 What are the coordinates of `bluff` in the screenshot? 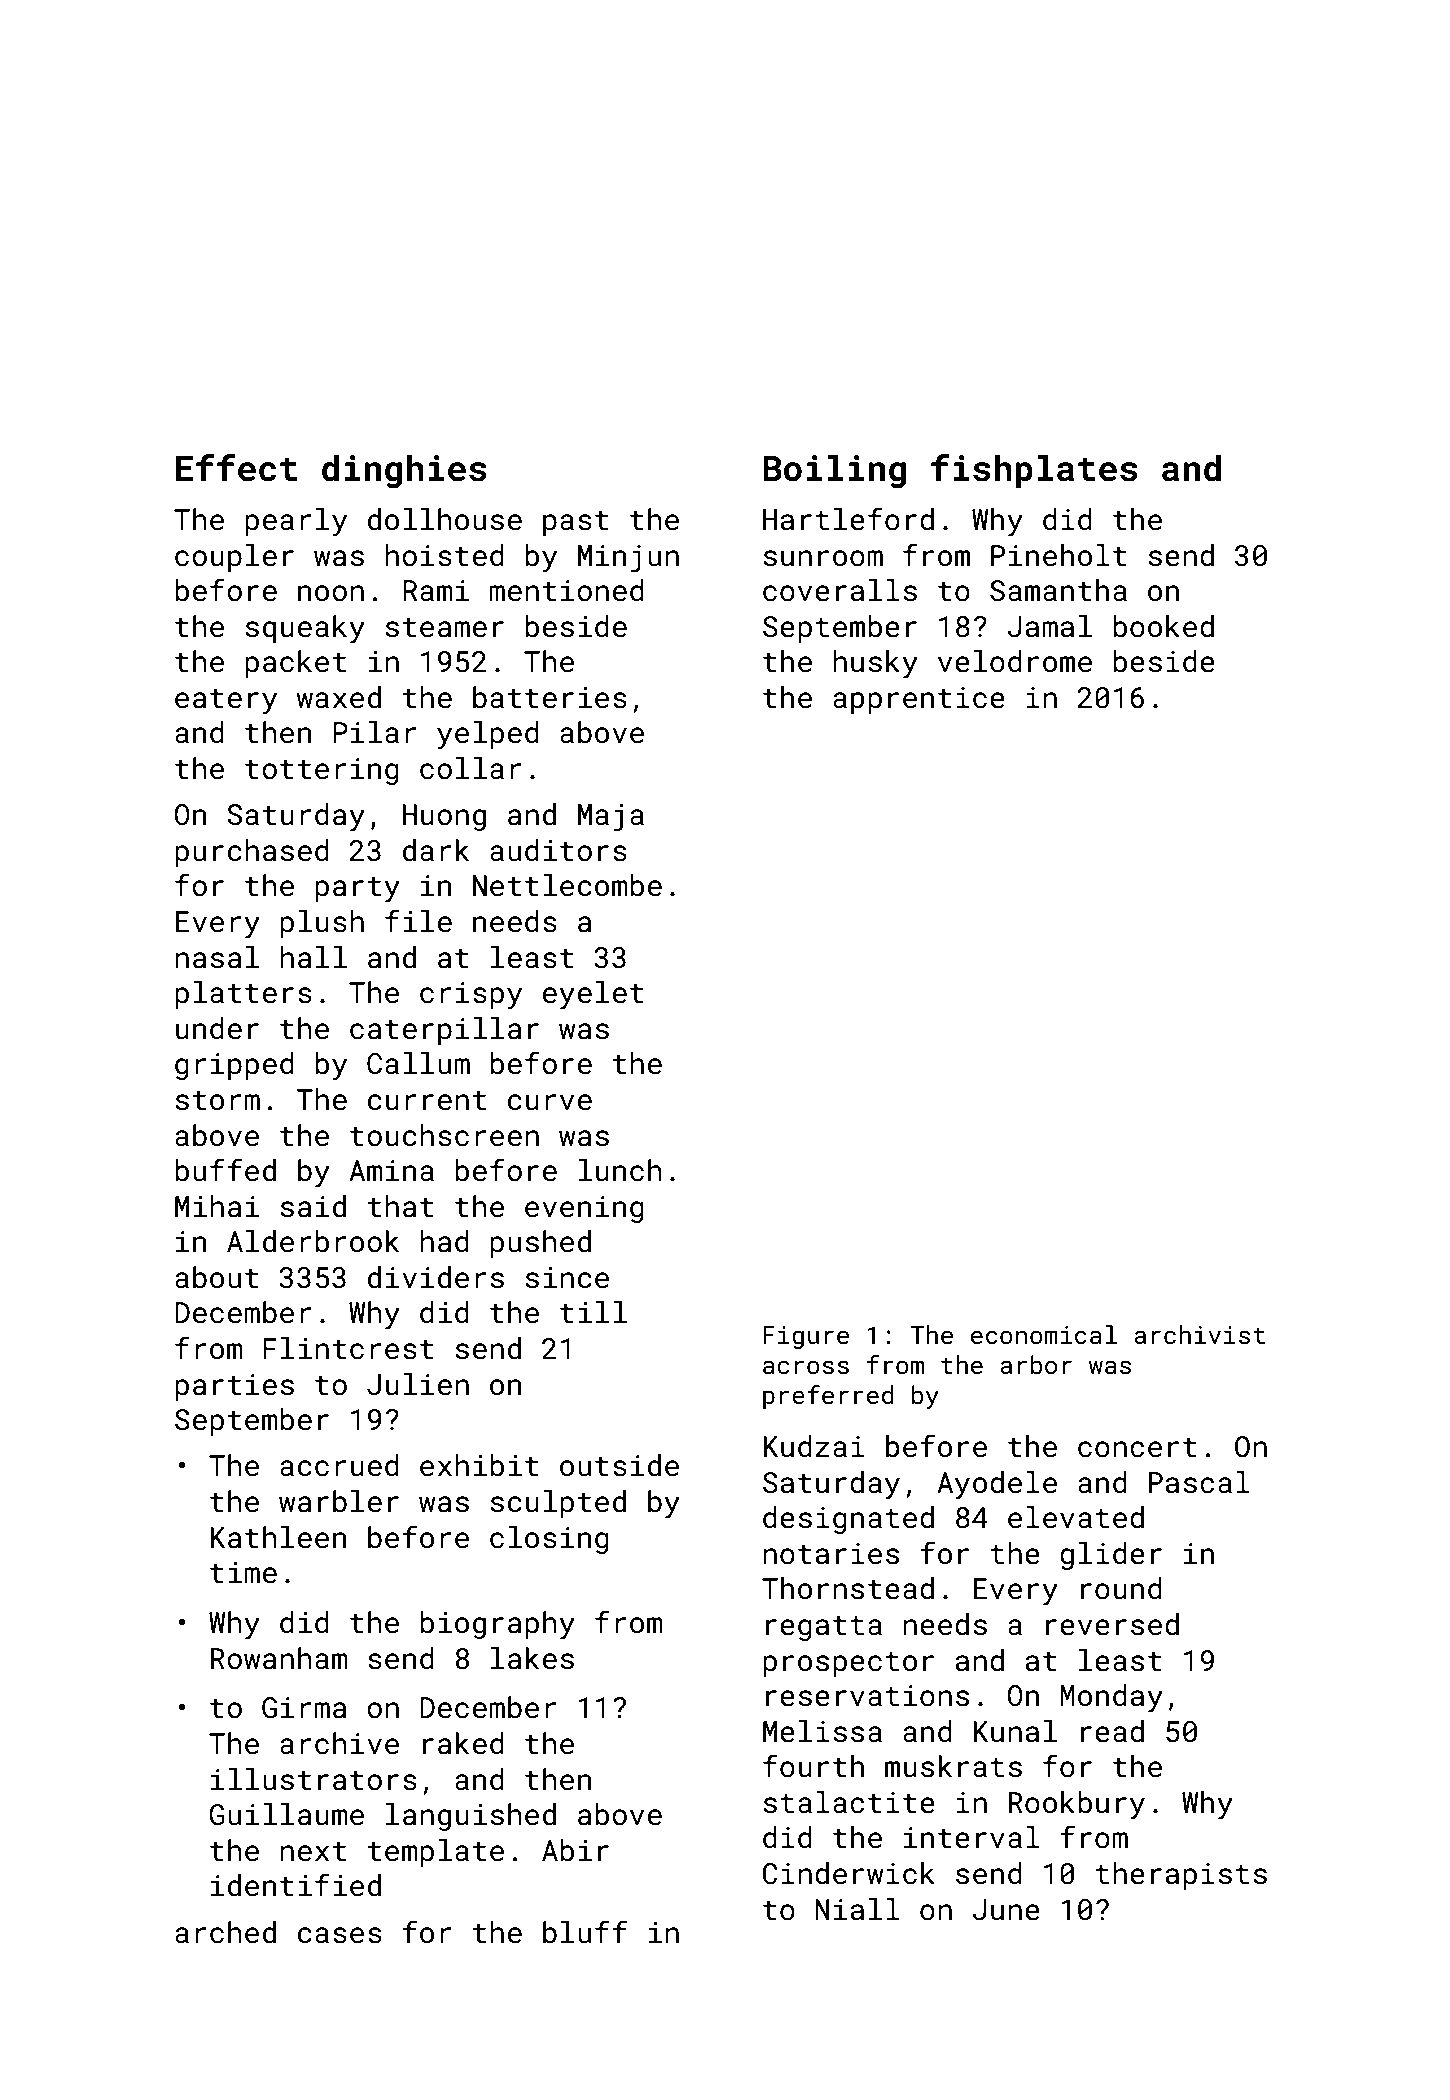 It's located at (585, 1932).
